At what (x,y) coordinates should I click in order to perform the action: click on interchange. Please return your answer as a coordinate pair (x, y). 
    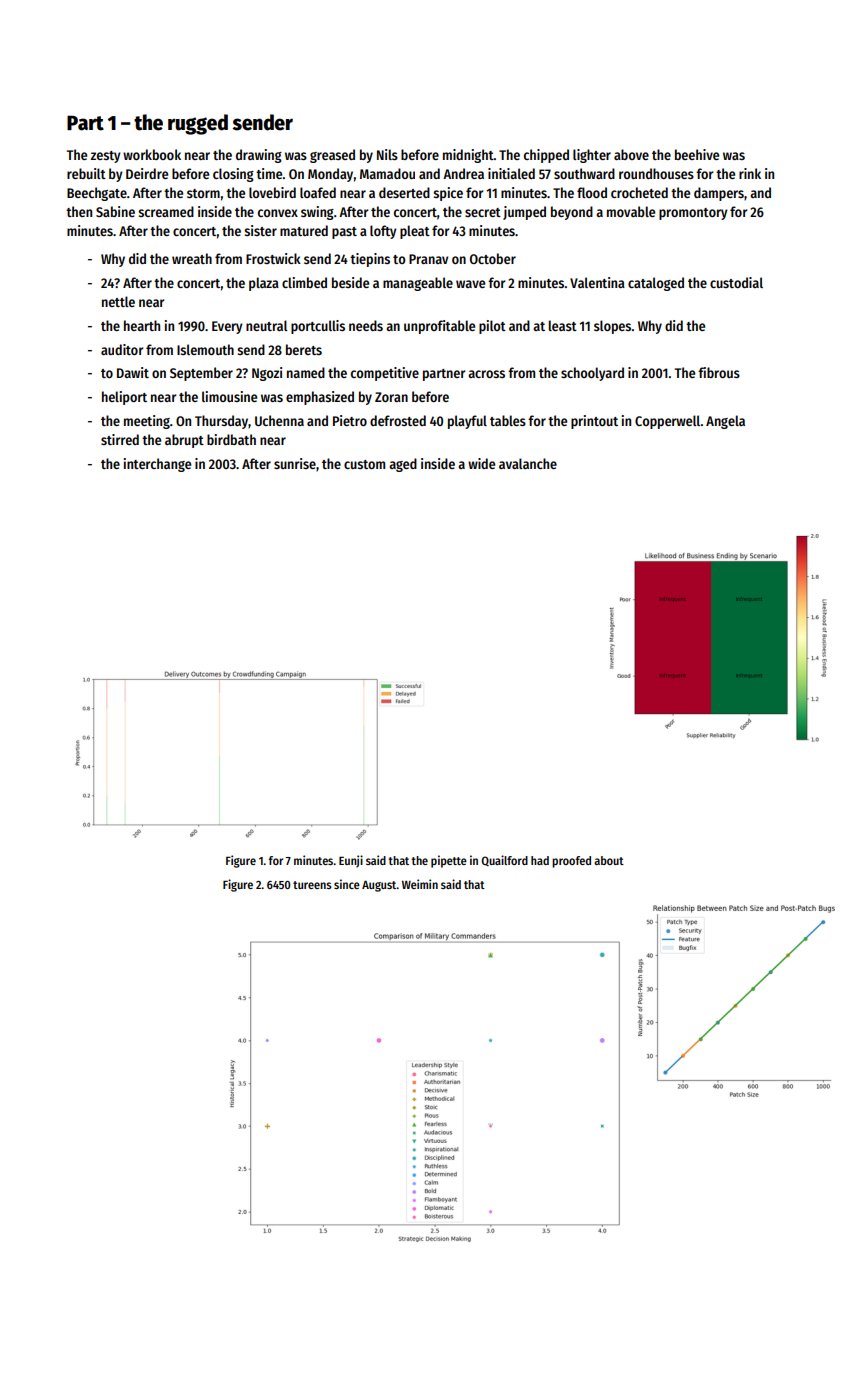
    Looking at the image, I should click on (157, 465).
